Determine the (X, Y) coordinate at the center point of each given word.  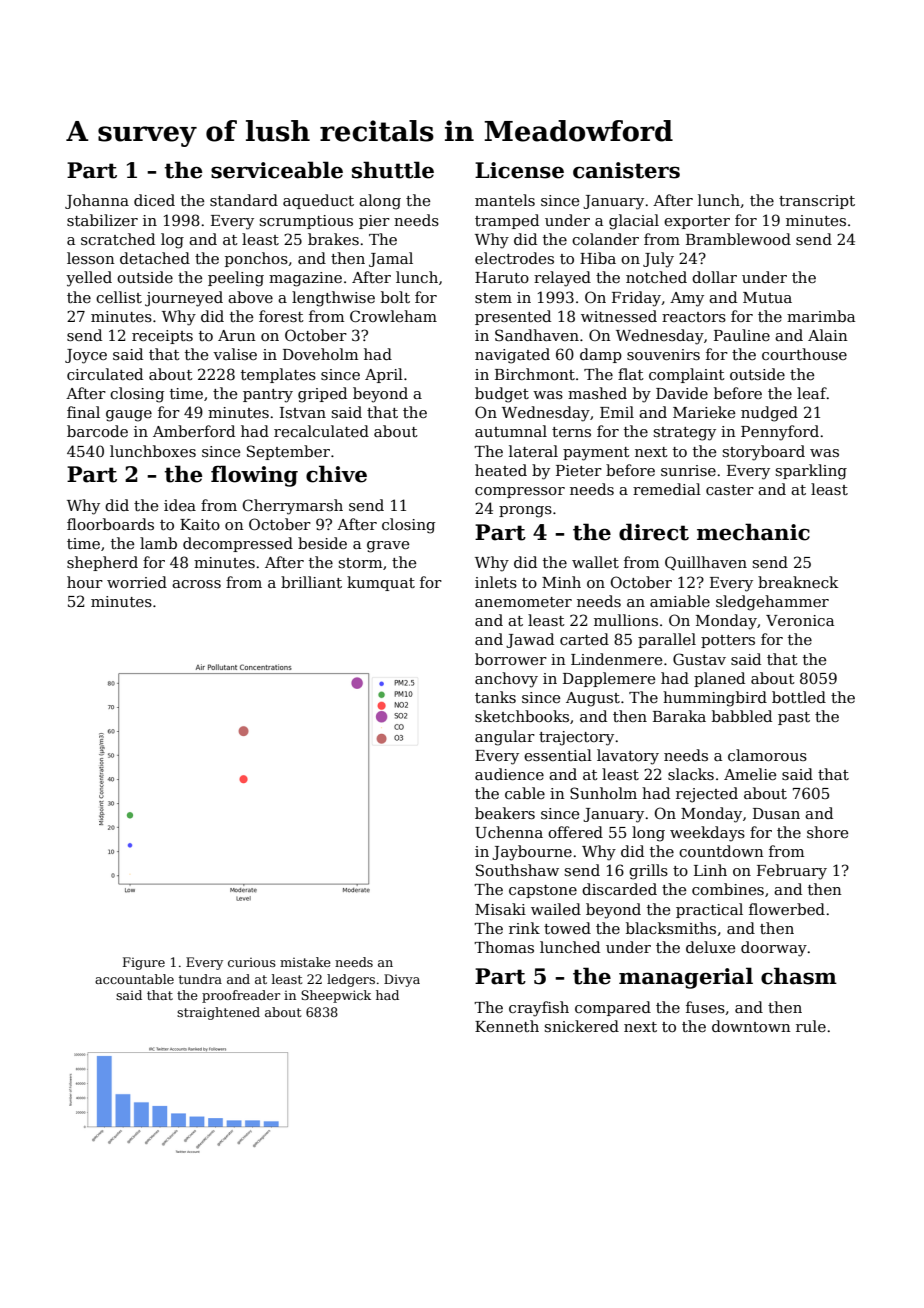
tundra (200, 979)
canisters (626, 170)
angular (505, 738)
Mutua (767, 297)
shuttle (393, 170)
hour (85, 582)
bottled (799, 697)
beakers (505, 813)
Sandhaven (537, 335)
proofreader (241, 996)
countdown (721, 851)
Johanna (97, 201)
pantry (268, 396)
